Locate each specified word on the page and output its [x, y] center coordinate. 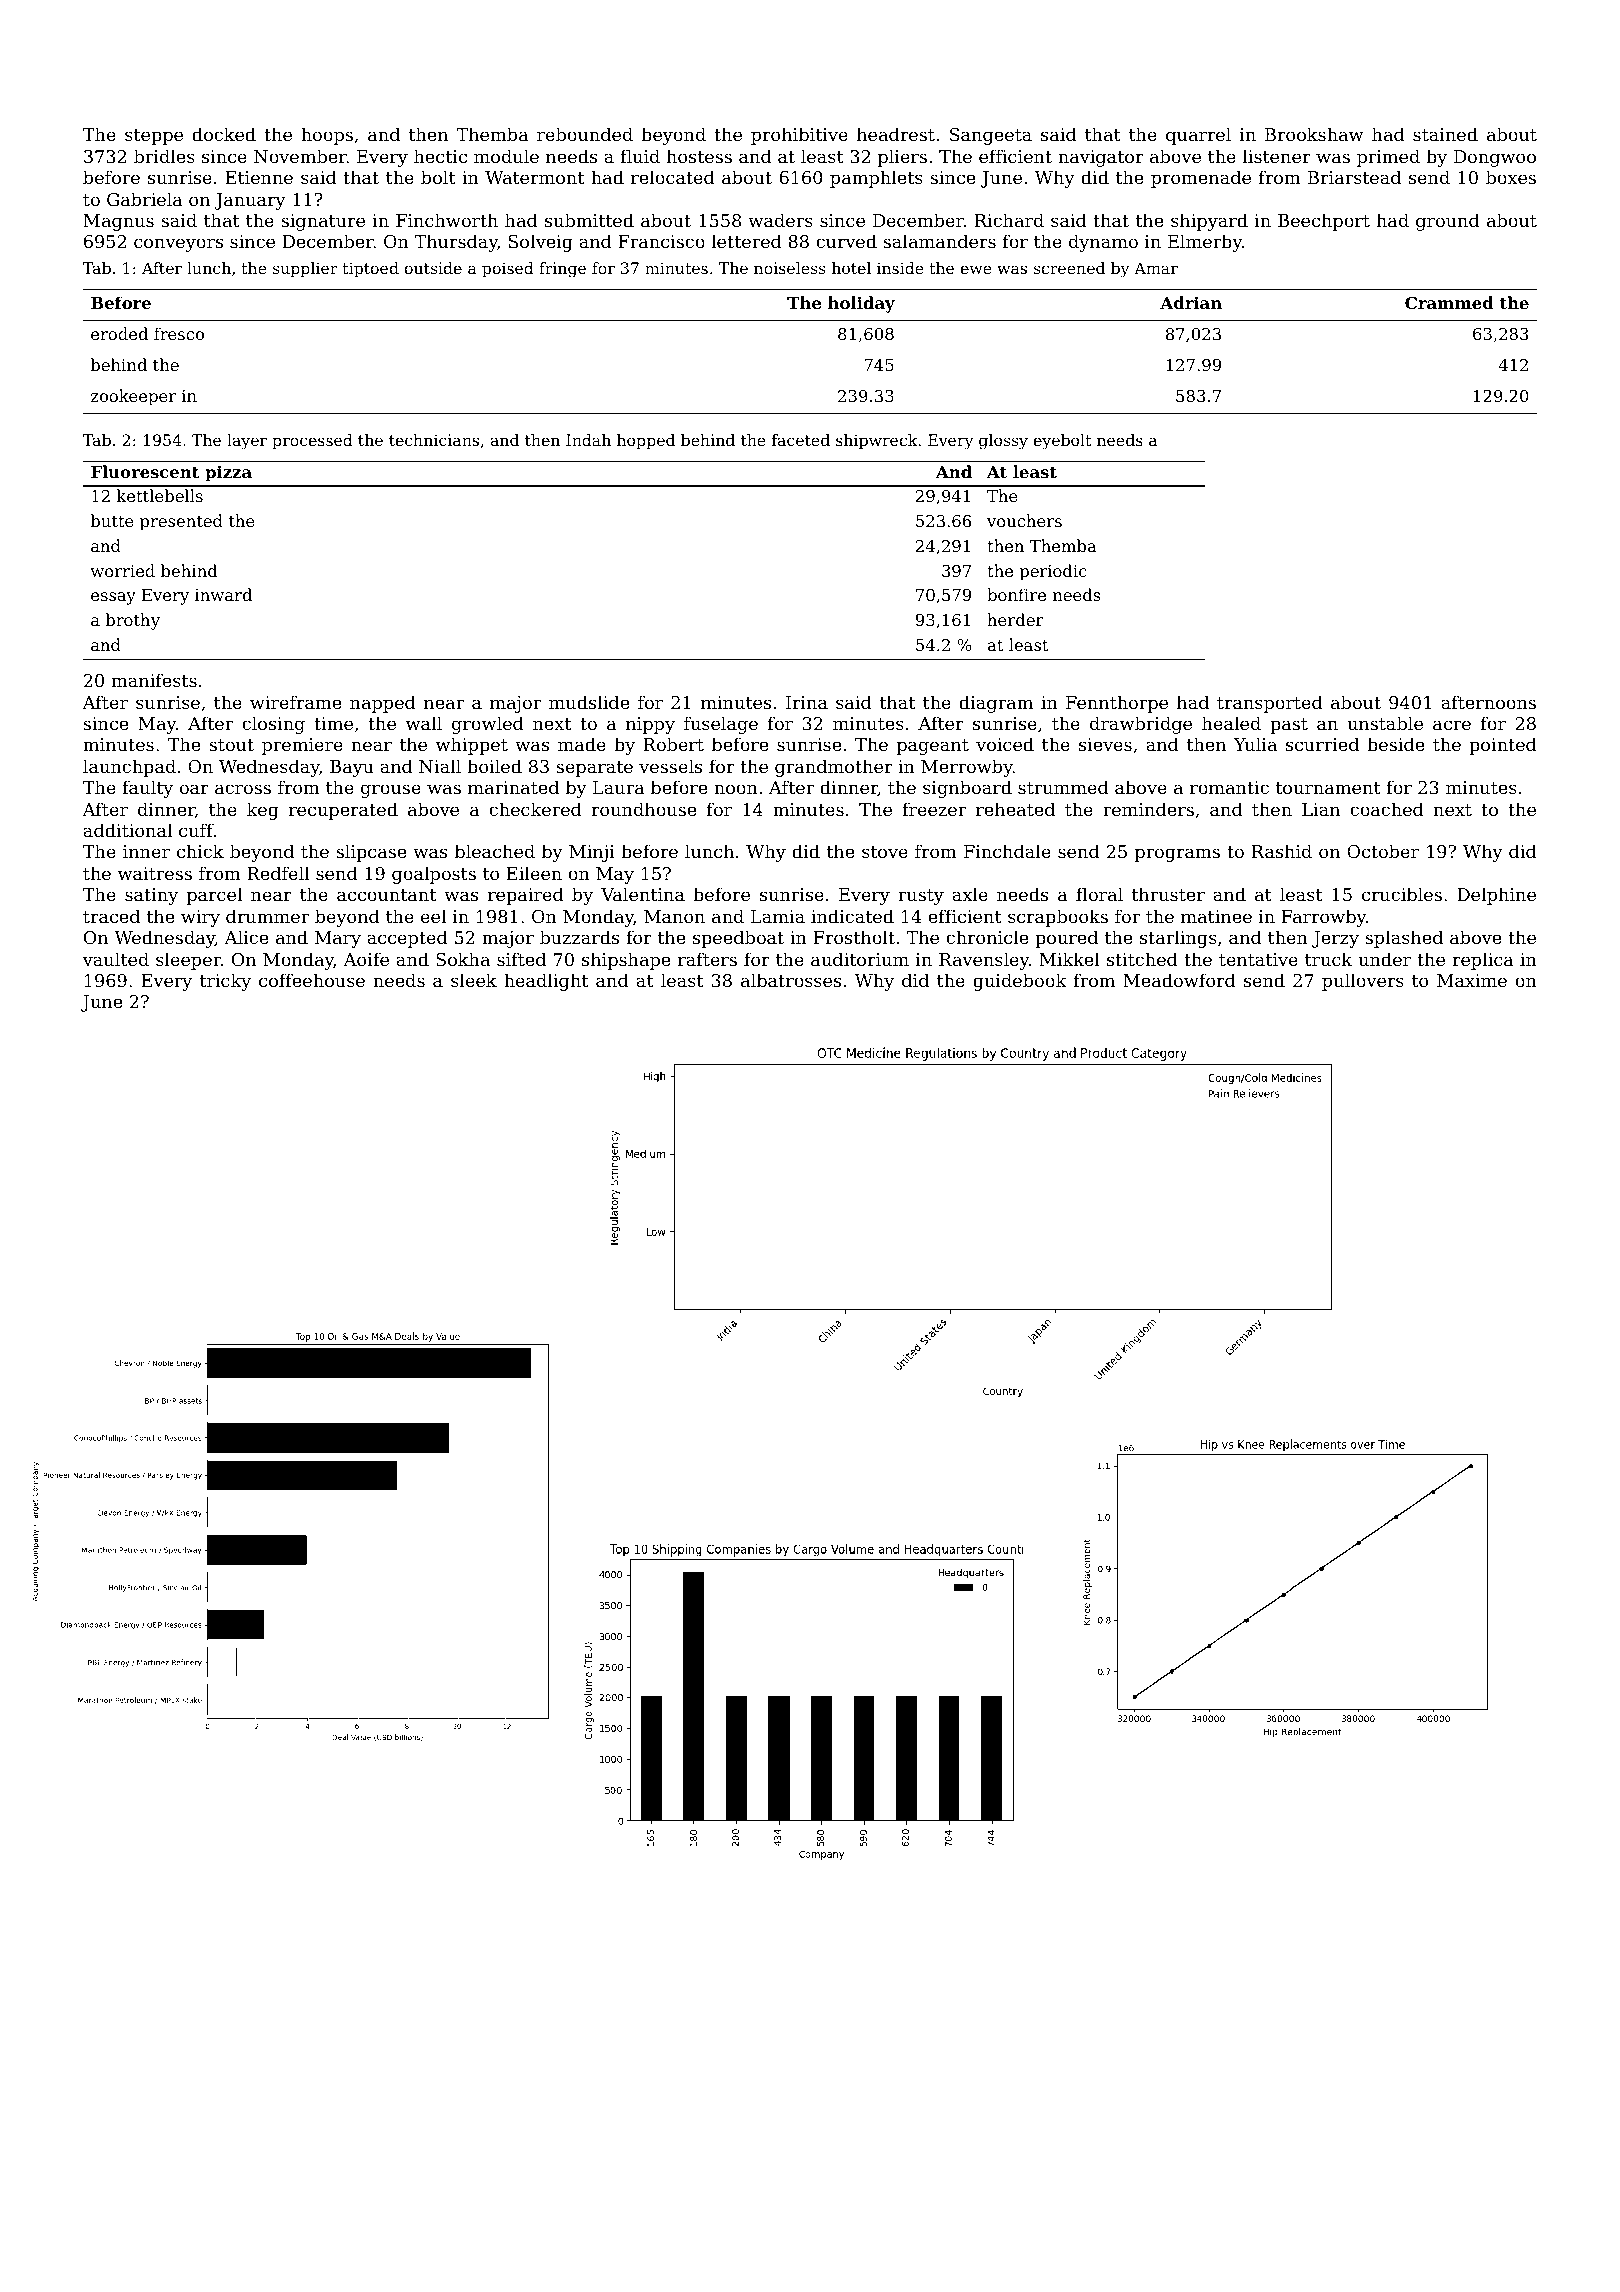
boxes [1511, 177]
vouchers [1024, 520]
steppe [154, 137]
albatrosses [791, 980]
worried [122, 570]
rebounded [585, 134]
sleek [474, 980]
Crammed [1449, 302]
